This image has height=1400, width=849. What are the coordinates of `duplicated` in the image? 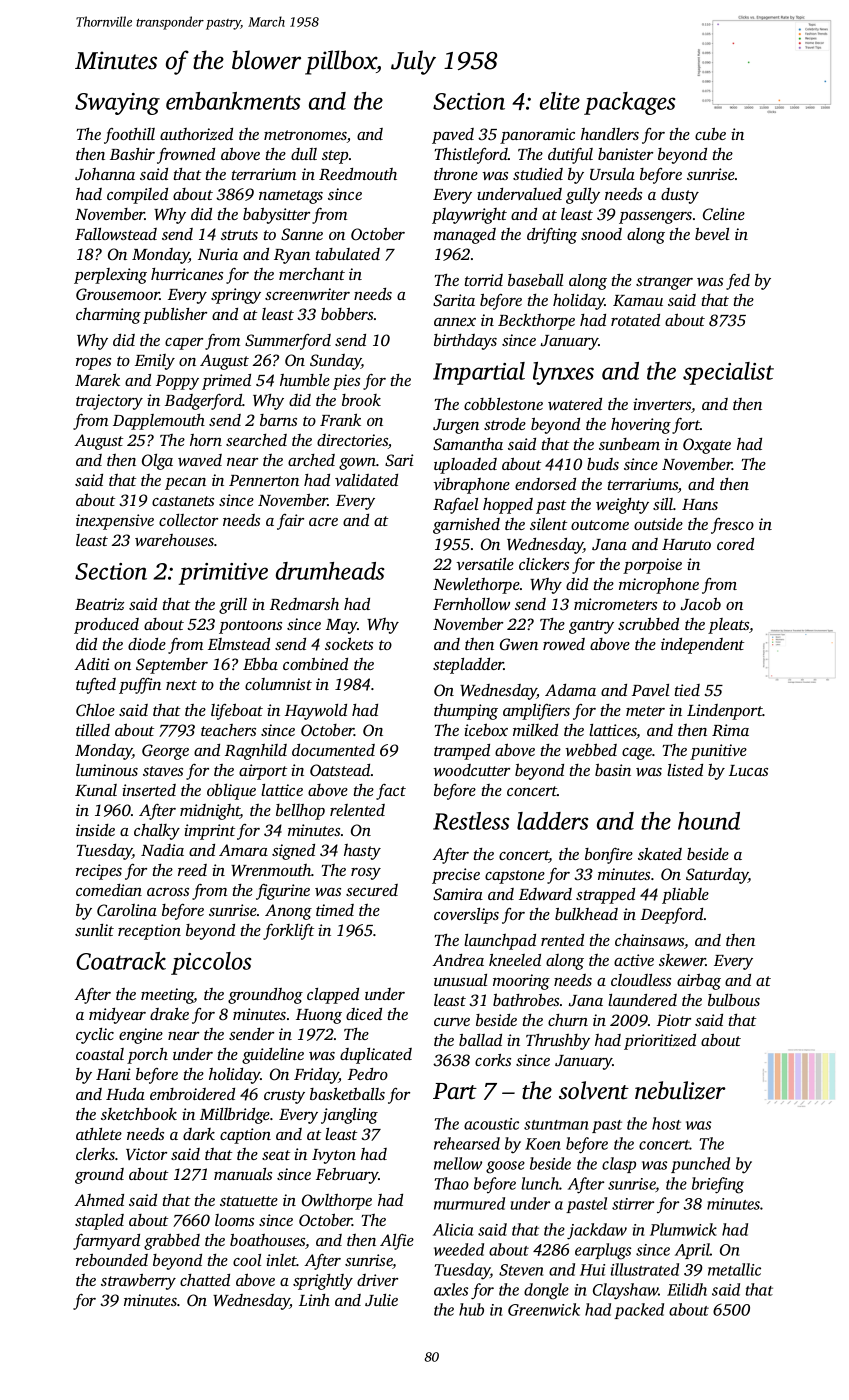 It's located at (376, 1056).
